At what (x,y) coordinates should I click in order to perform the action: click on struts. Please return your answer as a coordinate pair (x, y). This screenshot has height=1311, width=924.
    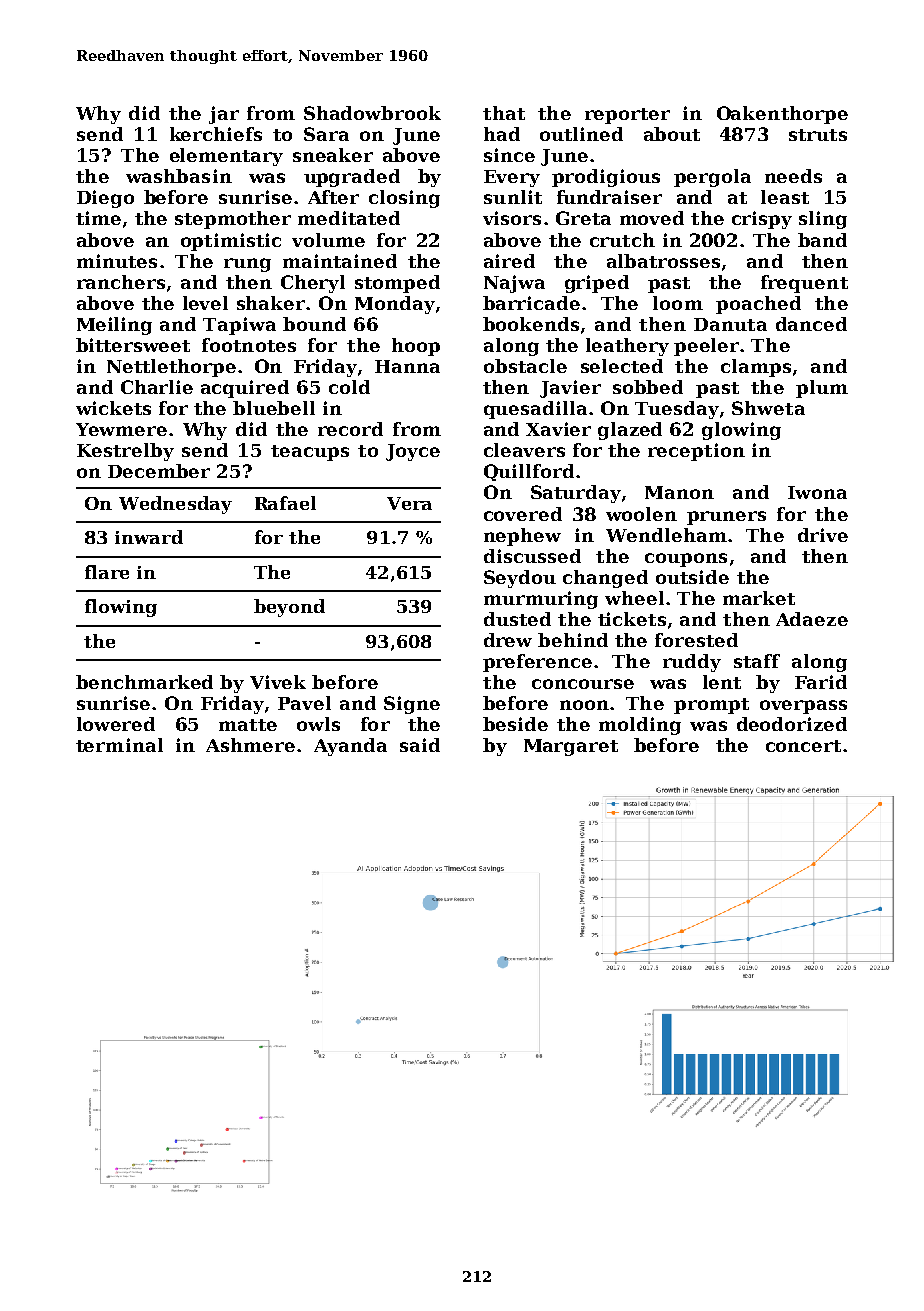
    Looking at the image, I should click on (818, 135).
